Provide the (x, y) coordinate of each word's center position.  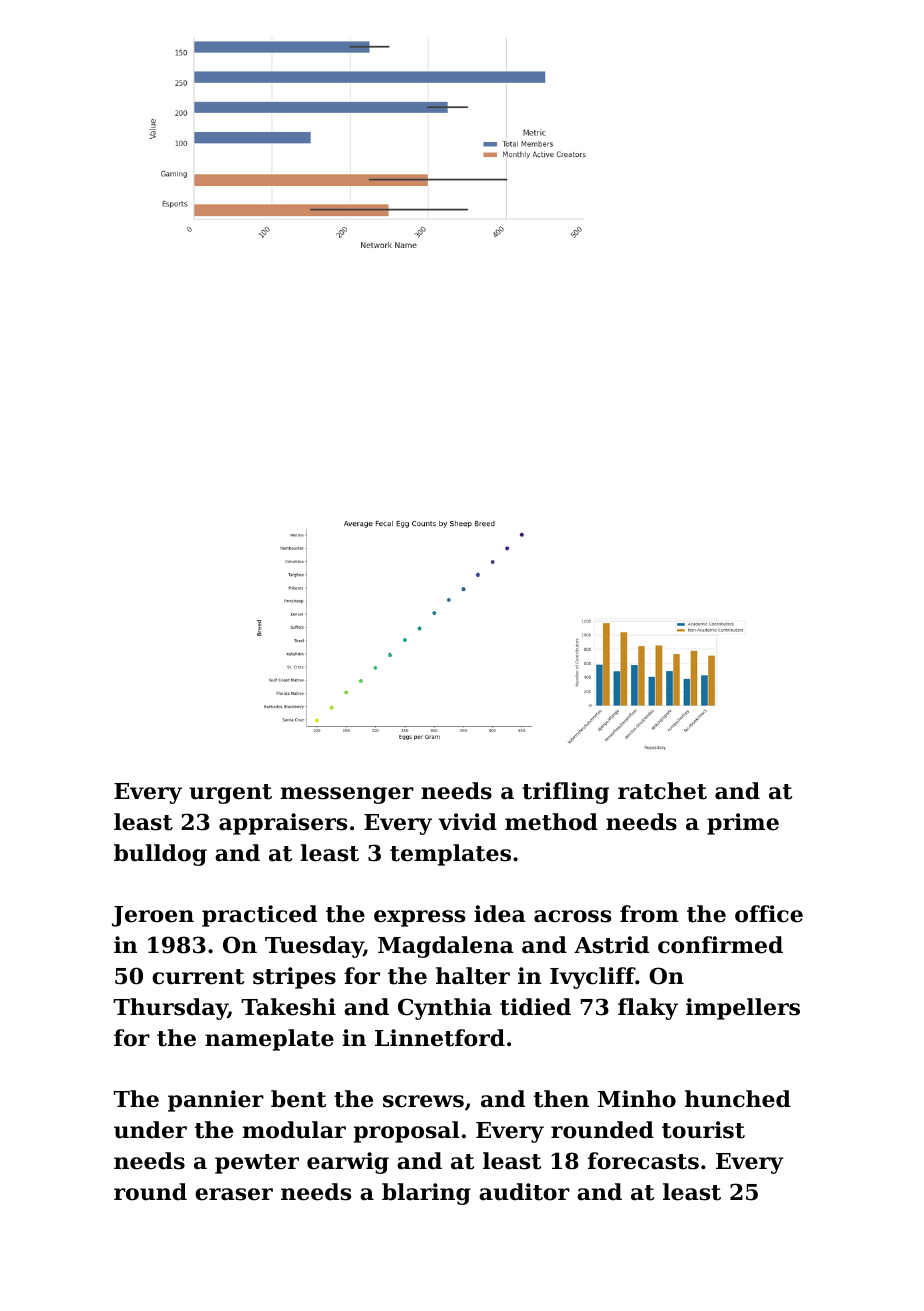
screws (423, 1101)
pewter (257, 1164)
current (198, 977)
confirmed (720, 945)
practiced (259, 916)
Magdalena (446, 947)
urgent (230, 794)
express (419, 918)
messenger (347, 795)
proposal (407, 1132)
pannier (216, 1101)
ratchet (662, 791)
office (769, 914)
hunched (738, 1099)
